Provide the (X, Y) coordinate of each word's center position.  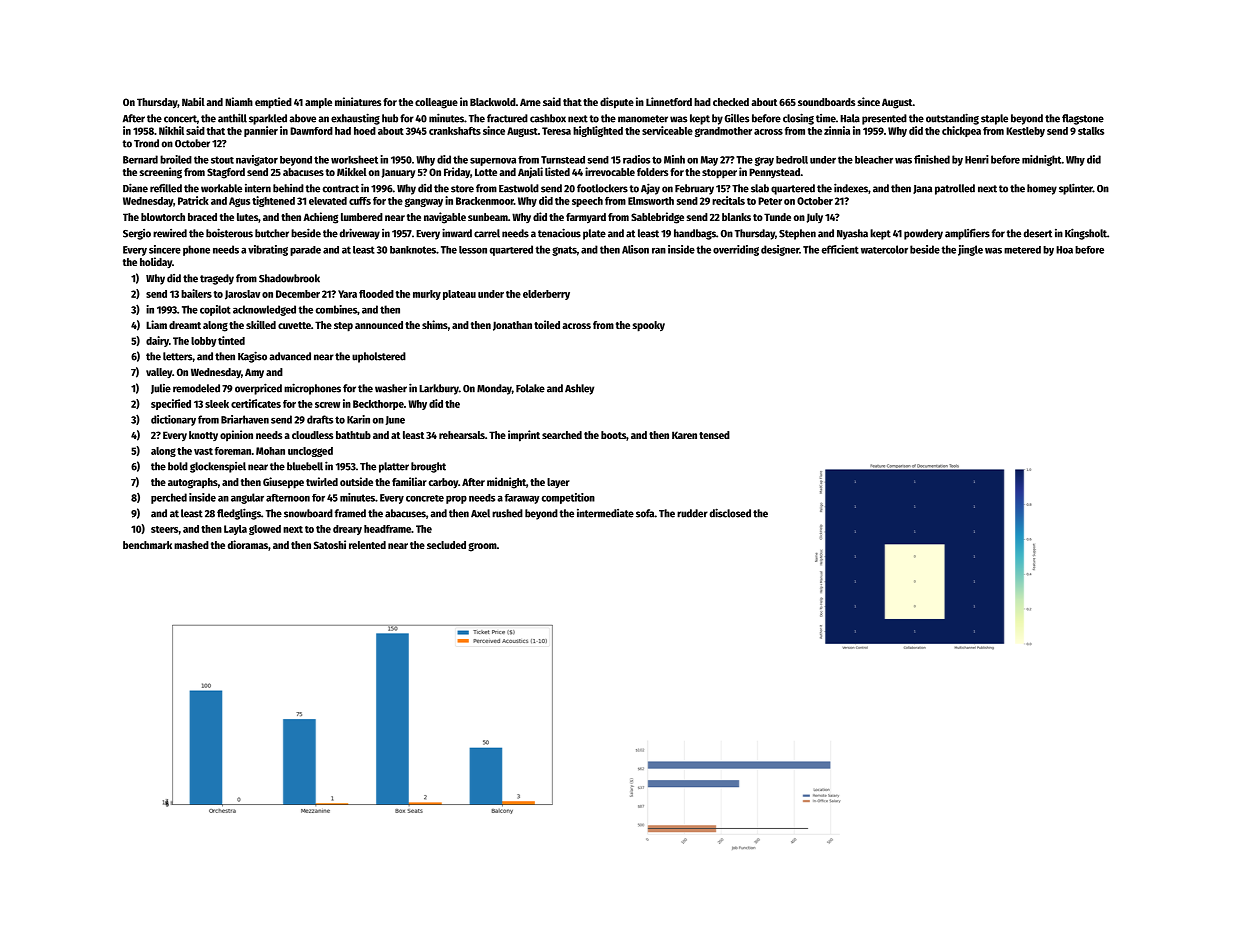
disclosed (730, 513)
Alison (635, 249)
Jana (922, 189)
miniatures (358, 101)
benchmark (147, 545)
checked (731, 102)
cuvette (294, 325)
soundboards (826, 102)
